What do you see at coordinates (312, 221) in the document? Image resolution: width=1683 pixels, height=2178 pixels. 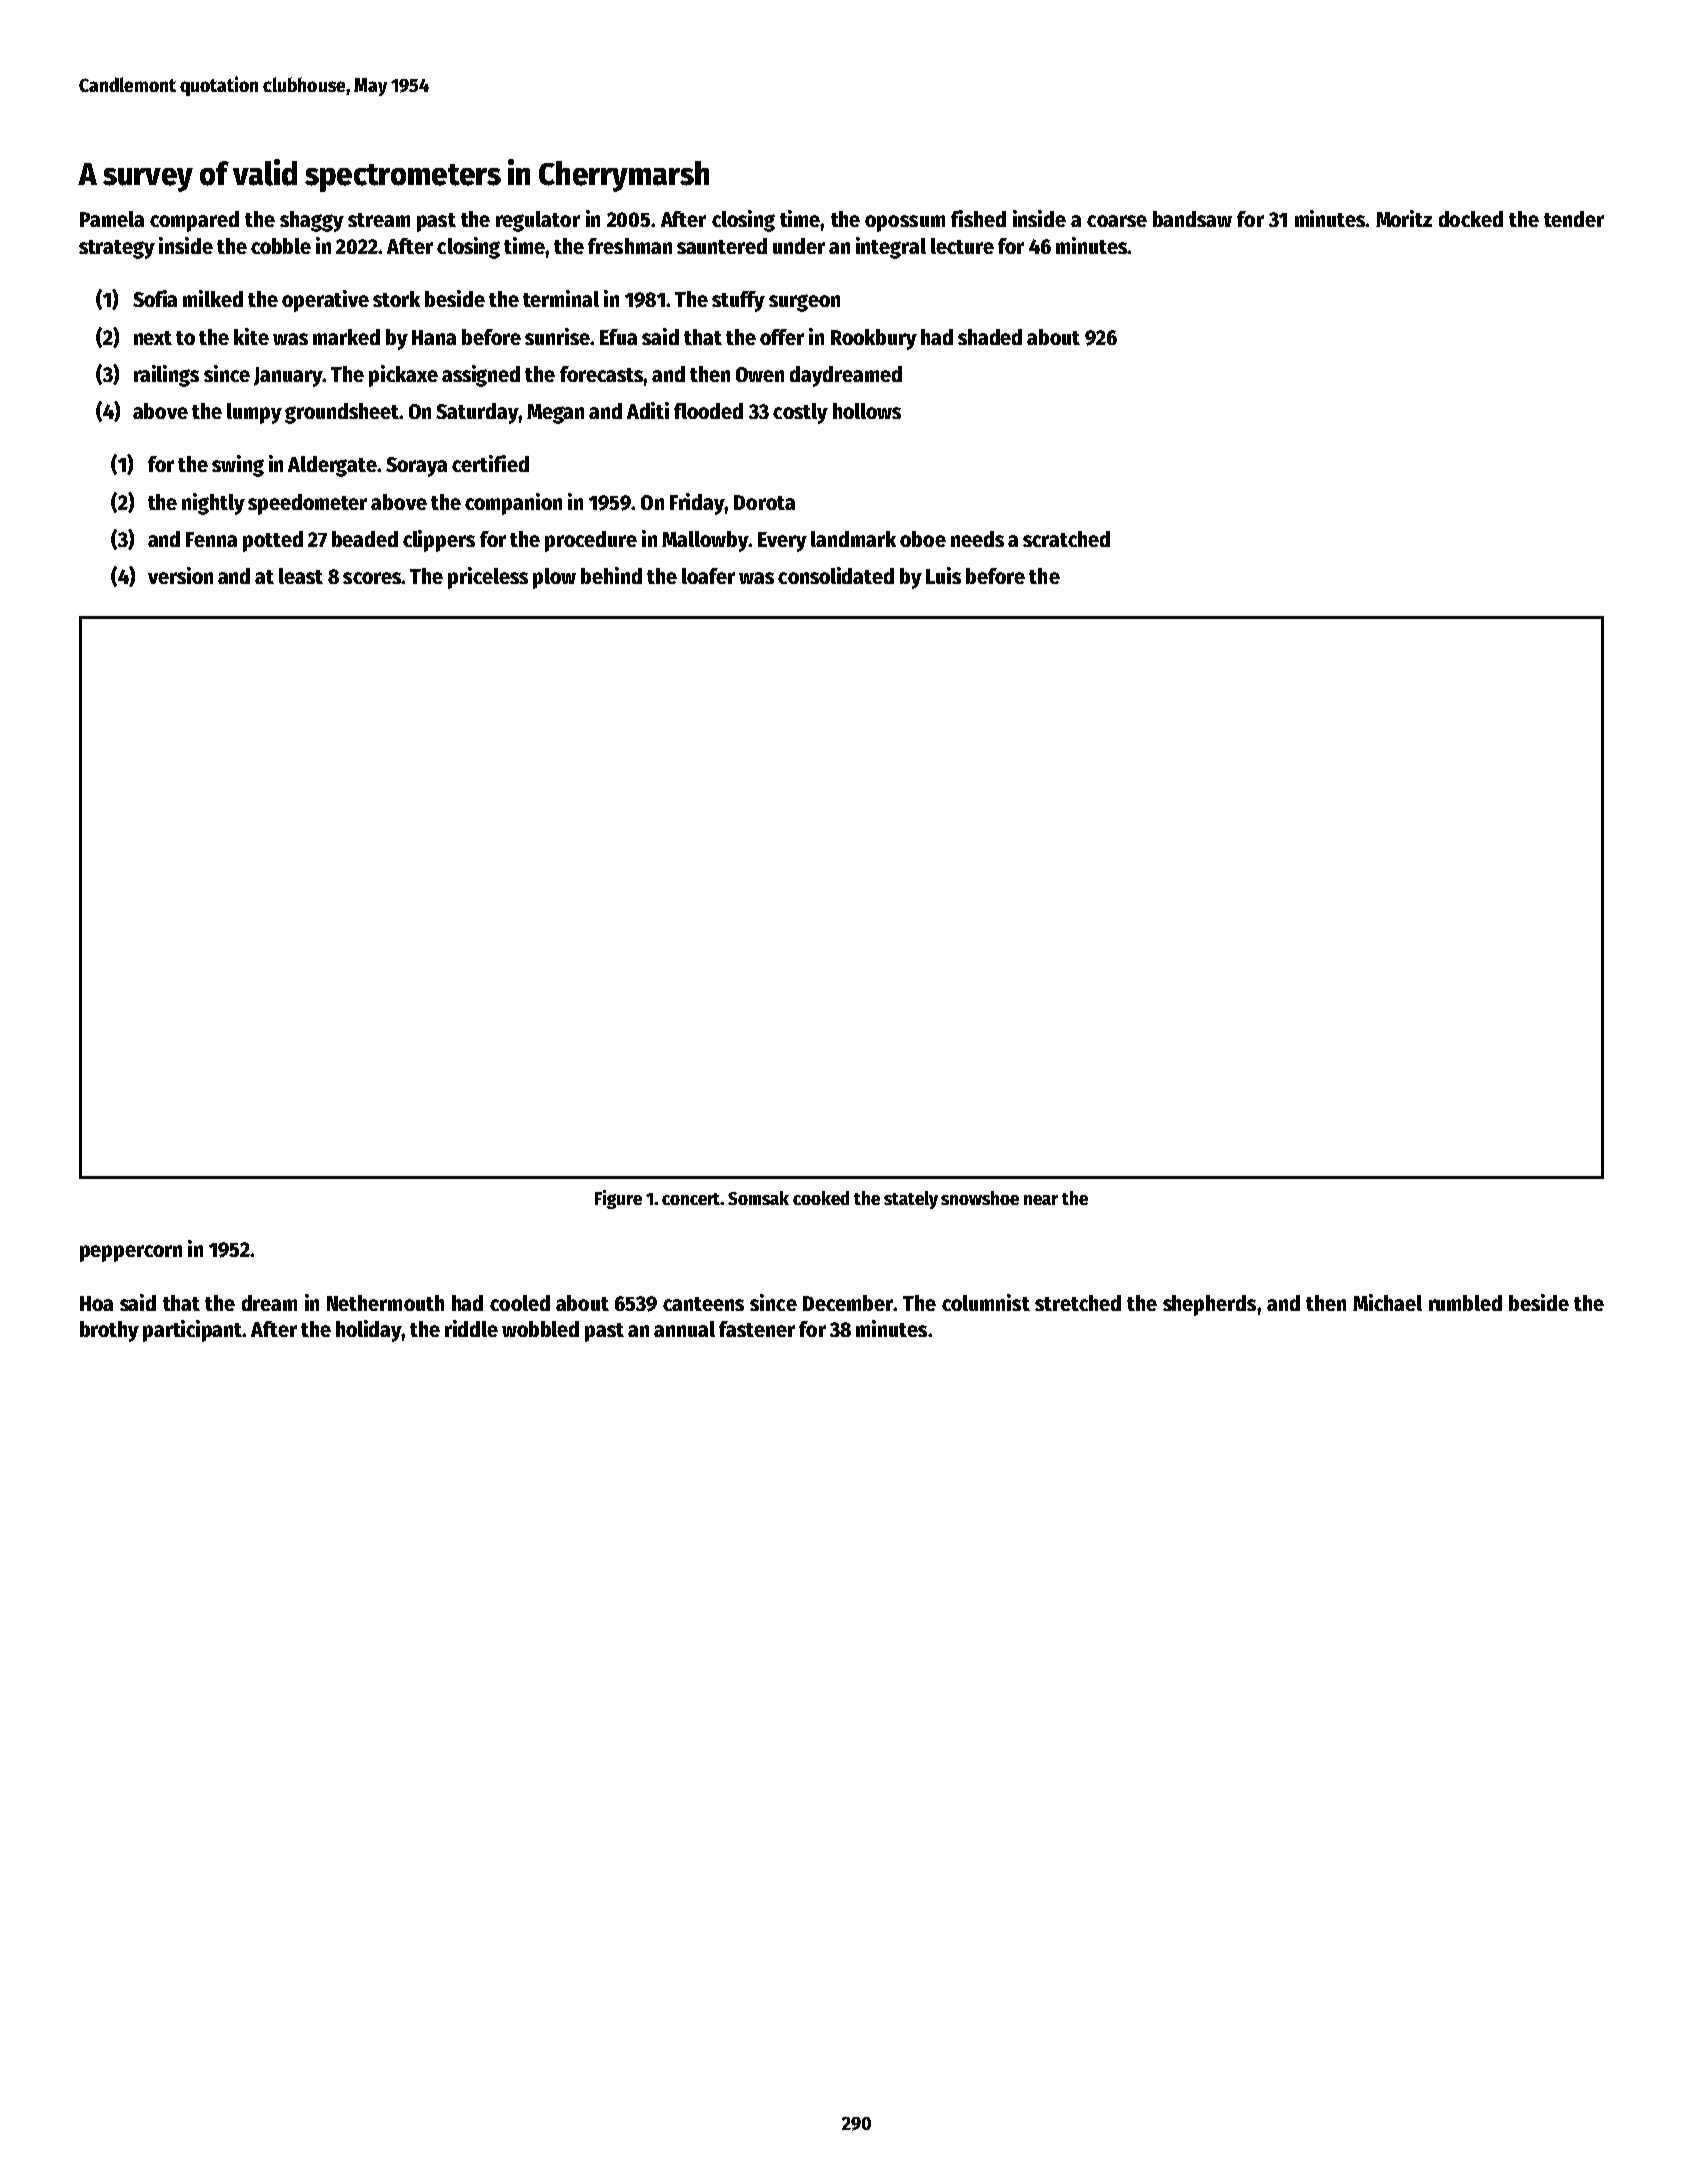 I see `shaggy` at bounding box center [312, 221].
